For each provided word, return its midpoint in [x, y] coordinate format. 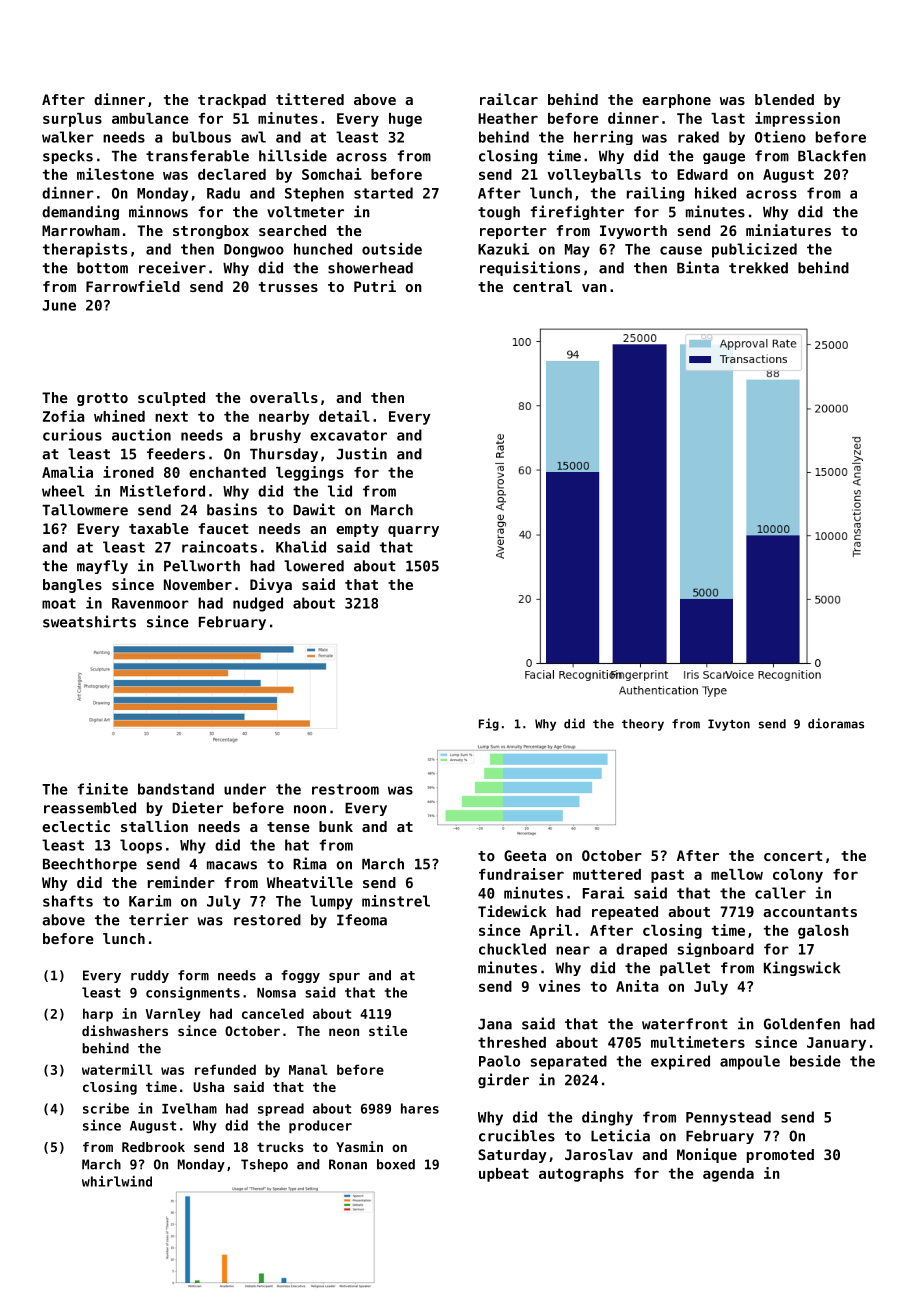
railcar [509, 99]
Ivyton [729, 725]
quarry [413, 531]
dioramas [836, 723]
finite [102, 789]
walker [68, 137]
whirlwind [117, 1181]
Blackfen [832, 156]
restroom [345, 789]
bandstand [176, 789]
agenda [728, 1175]
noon [310, 809]
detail [344, 416]
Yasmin [359, 1146]
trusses [288, 287]
